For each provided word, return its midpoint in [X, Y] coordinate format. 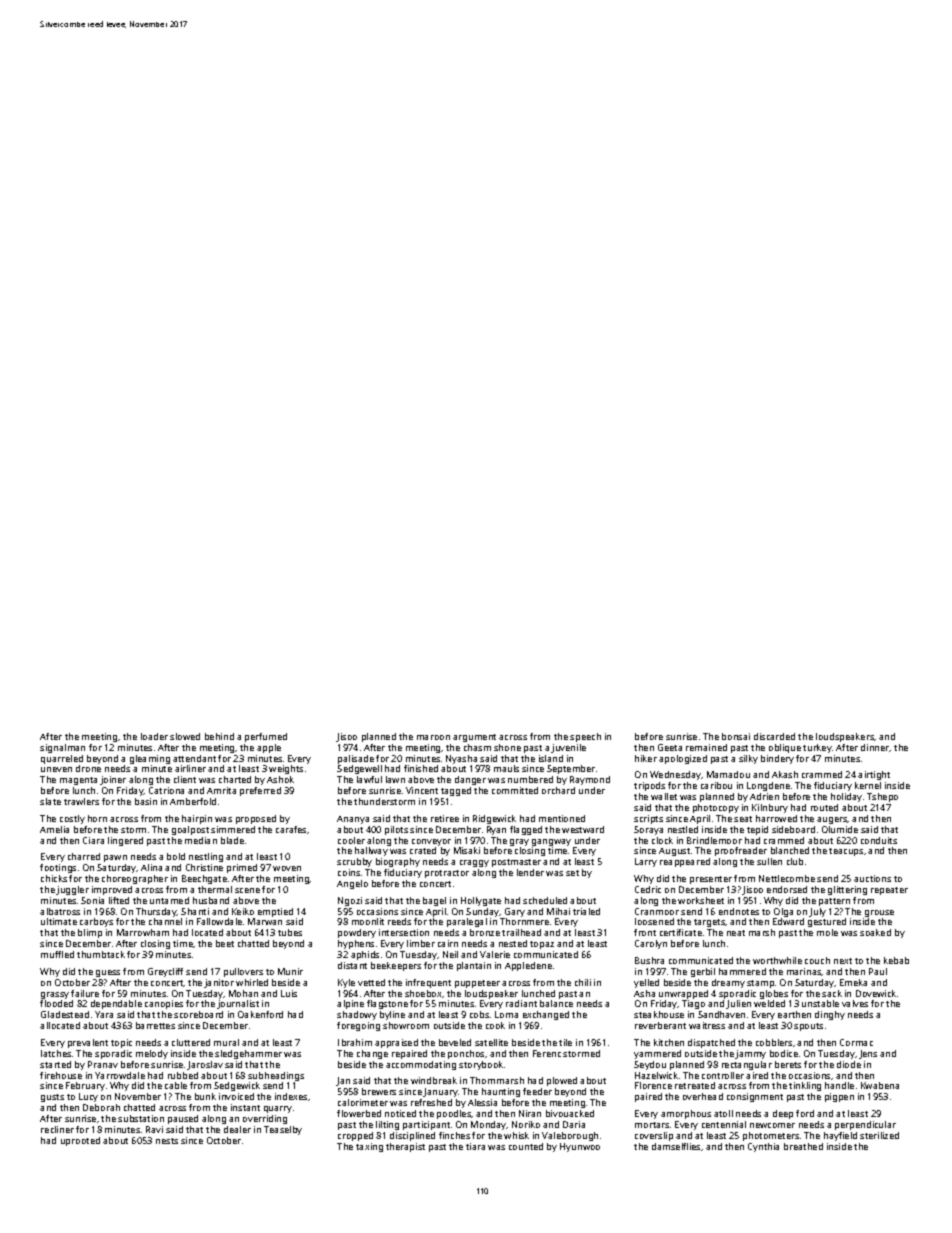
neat [736, 933]
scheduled [545, 900]
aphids [365, 955]
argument [474, 738]
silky [748, 759]
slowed [185, 736]
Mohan [243, 993]
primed [242, 868]
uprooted [80, 1141]
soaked [875, 932]
